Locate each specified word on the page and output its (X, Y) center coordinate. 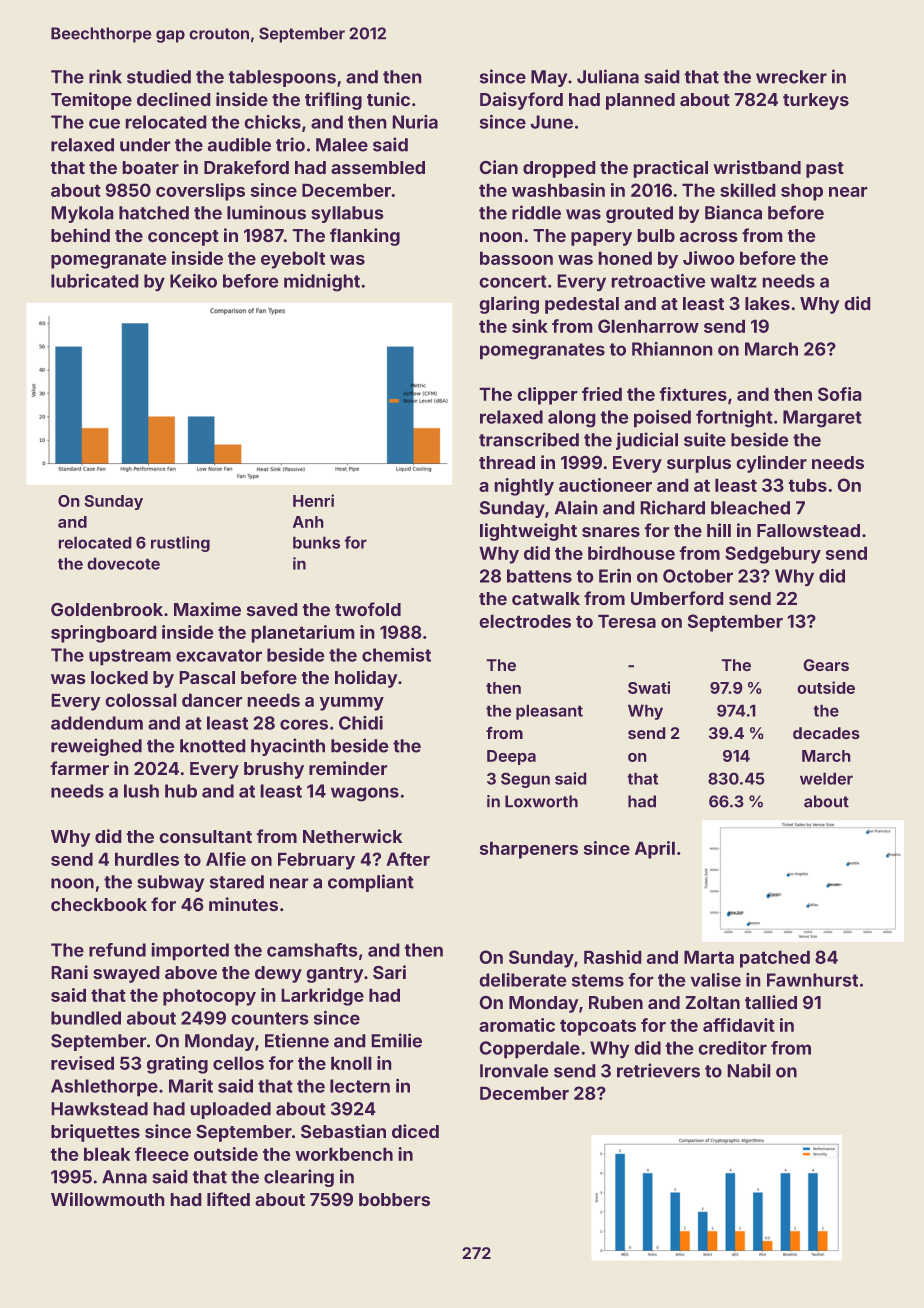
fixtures (693, 394)
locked (119, 677)
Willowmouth (107, 1199)
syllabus (347, 214)
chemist (396, 655)
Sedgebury (773, 555)
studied (159, 76)
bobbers (394, 1199)
